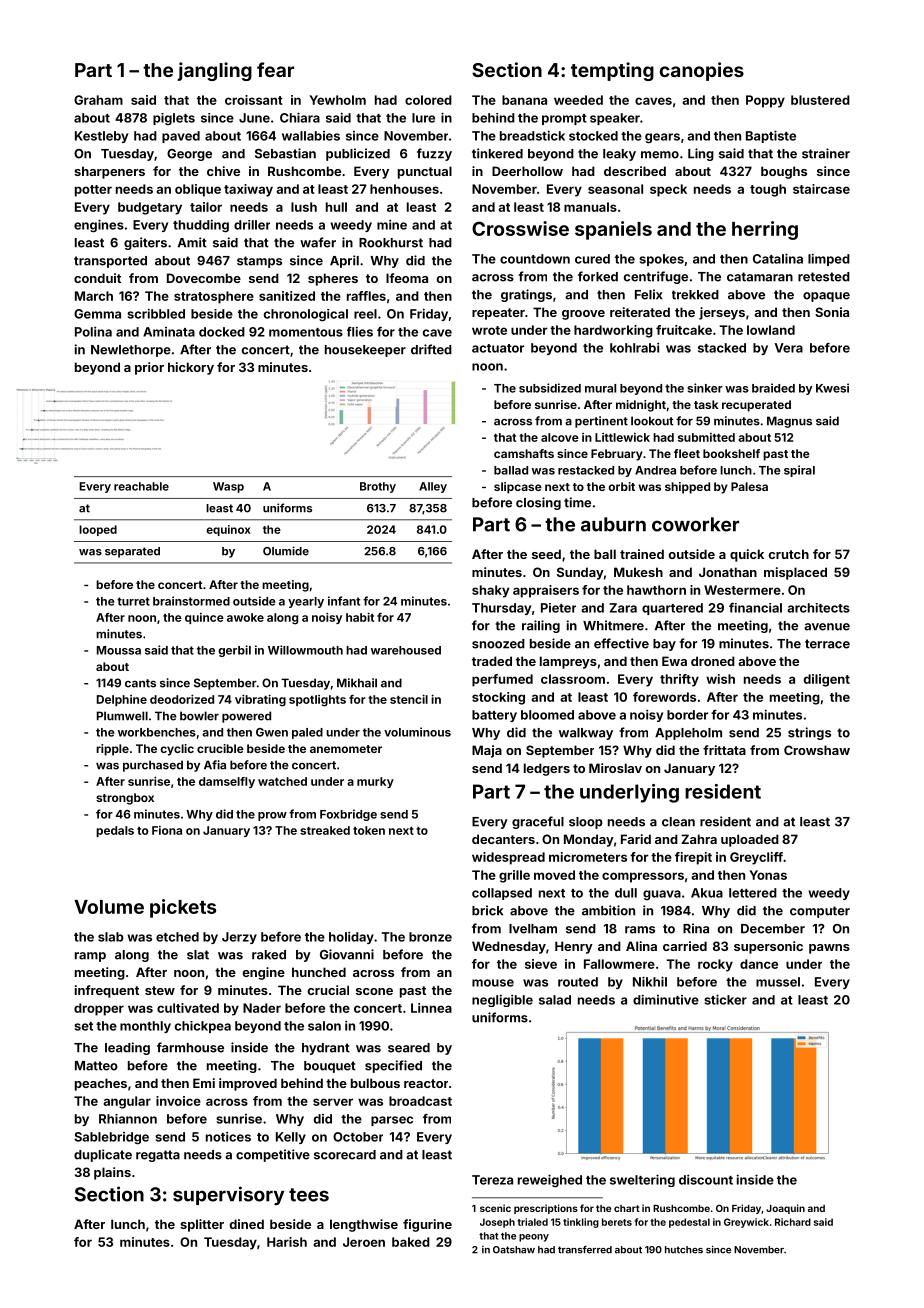  I want to click on infant, so click(344, 601).
